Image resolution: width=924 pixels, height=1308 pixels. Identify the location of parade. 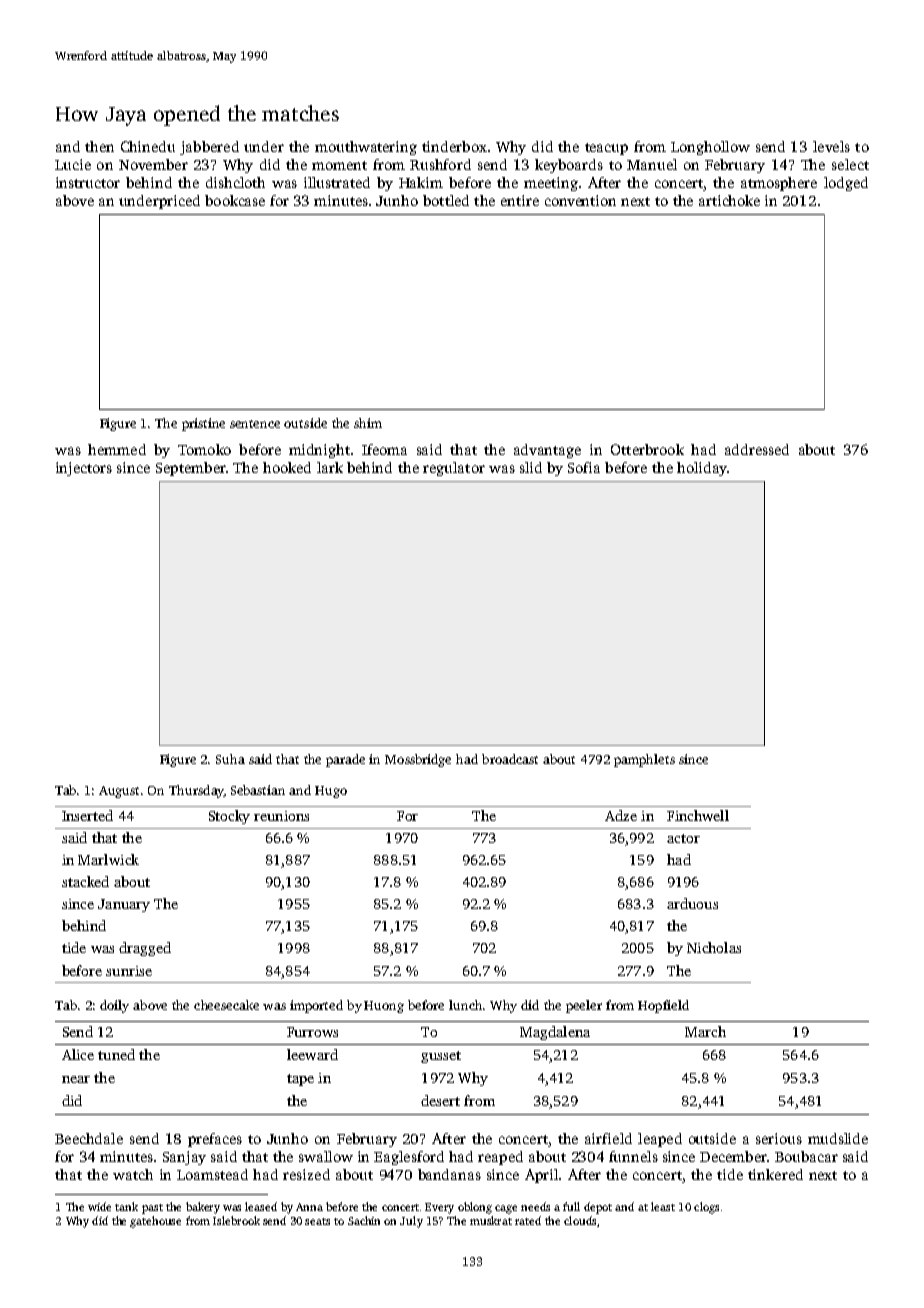
(345, 760).
